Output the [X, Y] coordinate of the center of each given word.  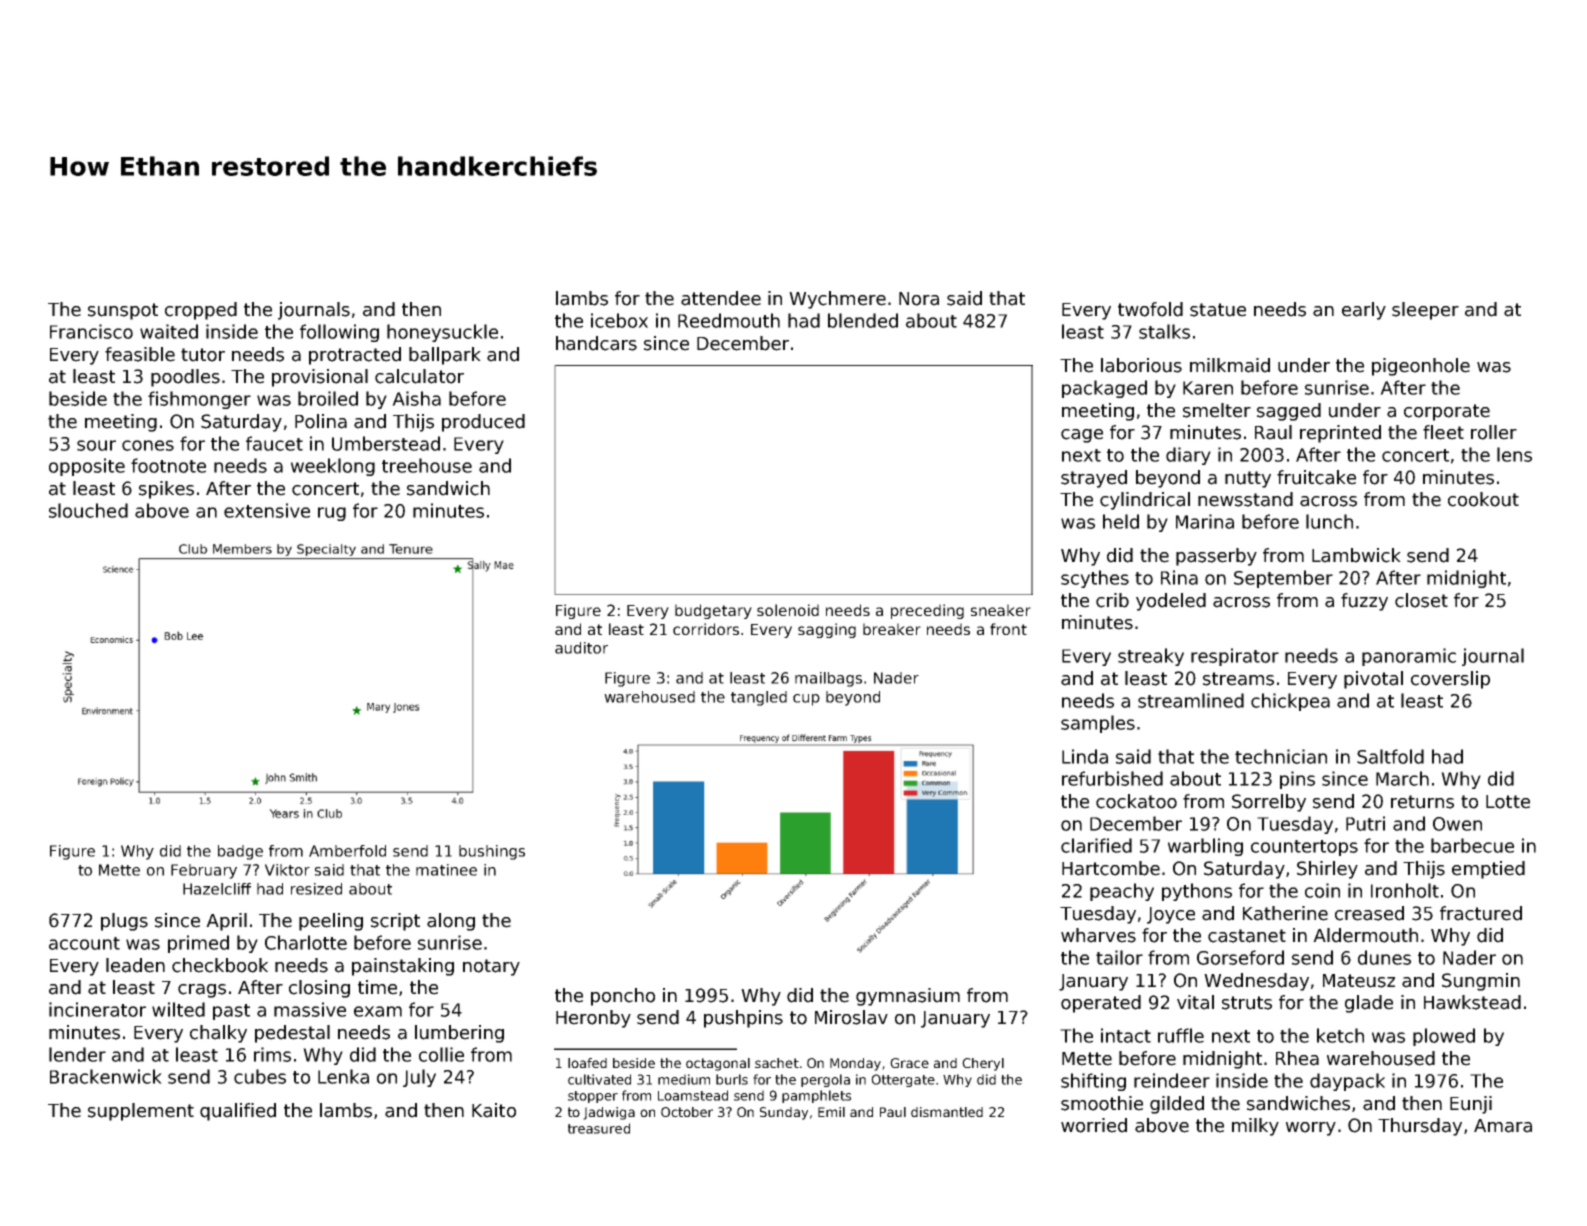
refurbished [1112, 778]
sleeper [1425, 311]
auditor [581, 648]
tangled [759, 698]
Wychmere [837, 300]
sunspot [123, 311]
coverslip [1450, 680]
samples [1098, 724]
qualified [238, 1112]
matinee [446, 870]
